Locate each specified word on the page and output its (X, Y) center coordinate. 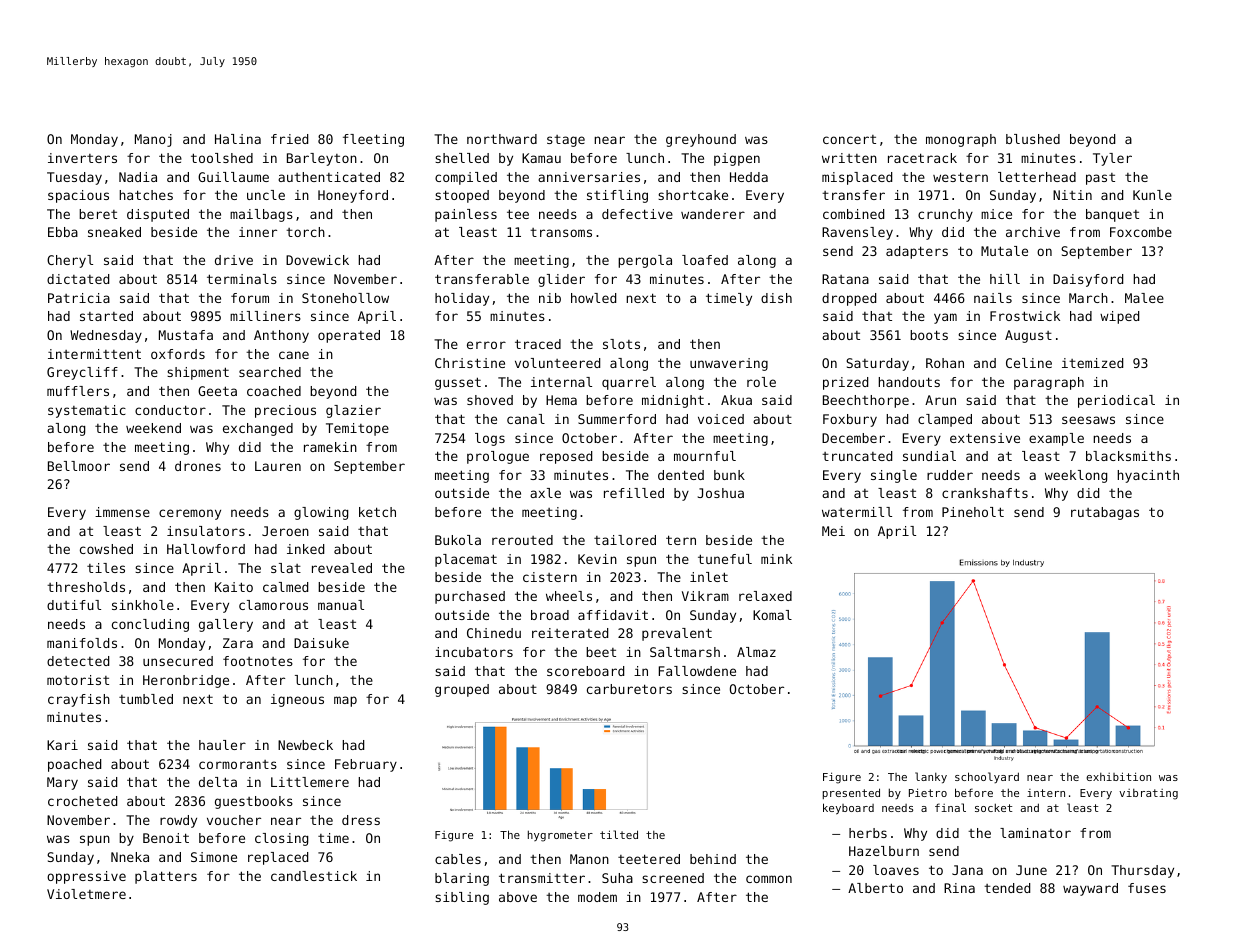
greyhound (701, 140)
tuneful (725, 559)
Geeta (217, 391)
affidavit (613, 615)
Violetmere (86, 894)
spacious (78, 196)
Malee (1144, 298)
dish (776, 298)
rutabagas (1105, 513)
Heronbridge (186, 681)
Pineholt (973, 512)
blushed (1033, 139)
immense (122, 512)
